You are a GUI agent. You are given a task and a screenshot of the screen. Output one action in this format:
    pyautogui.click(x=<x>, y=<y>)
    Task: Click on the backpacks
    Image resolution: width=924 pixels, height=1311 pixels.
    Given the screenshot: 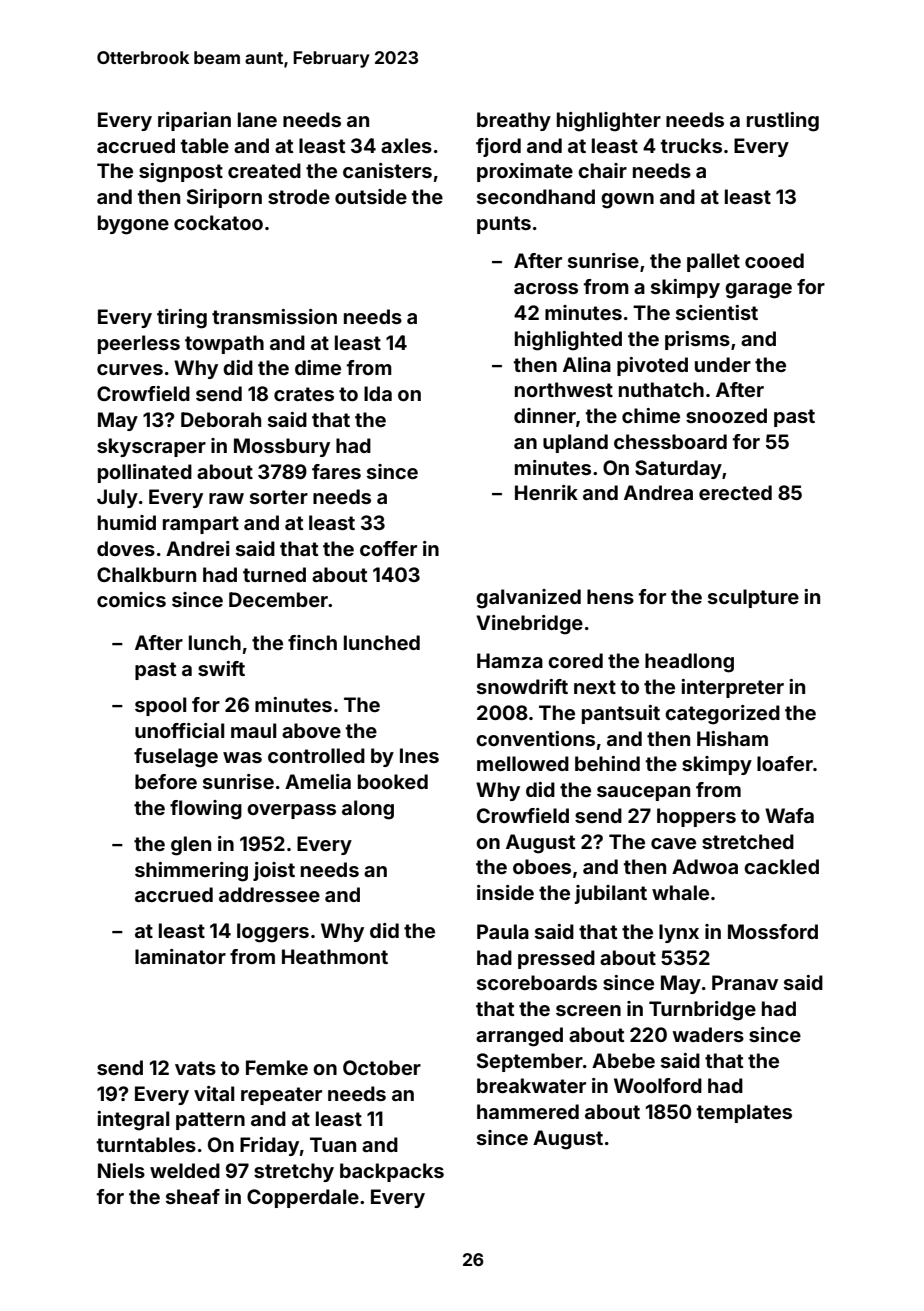 What is the action you would take?
    pyautogui.click(x=392, y=1172)
